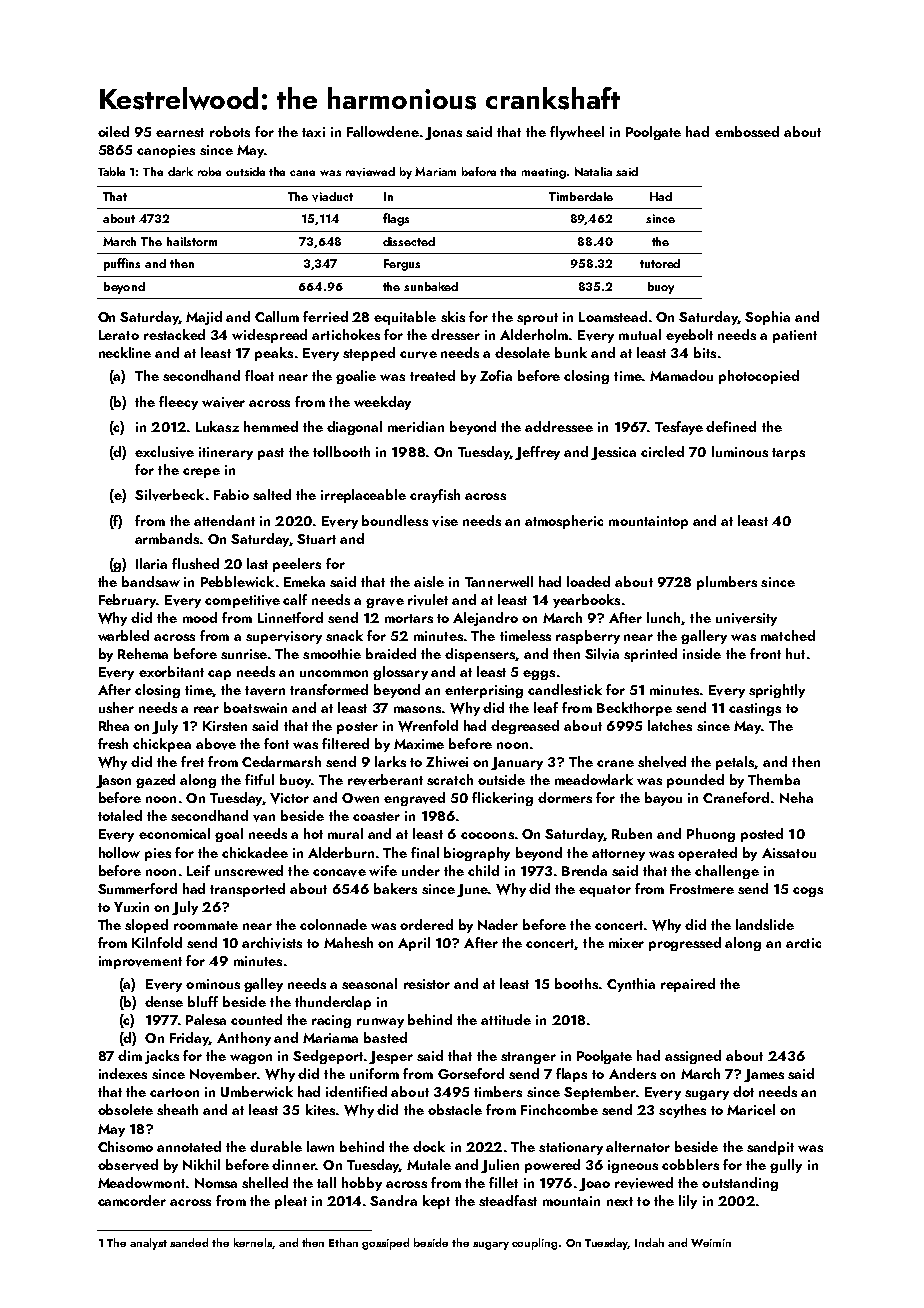 The width and height of the document is (924, 1308). I want to click on addressee, so click(559, 426).
